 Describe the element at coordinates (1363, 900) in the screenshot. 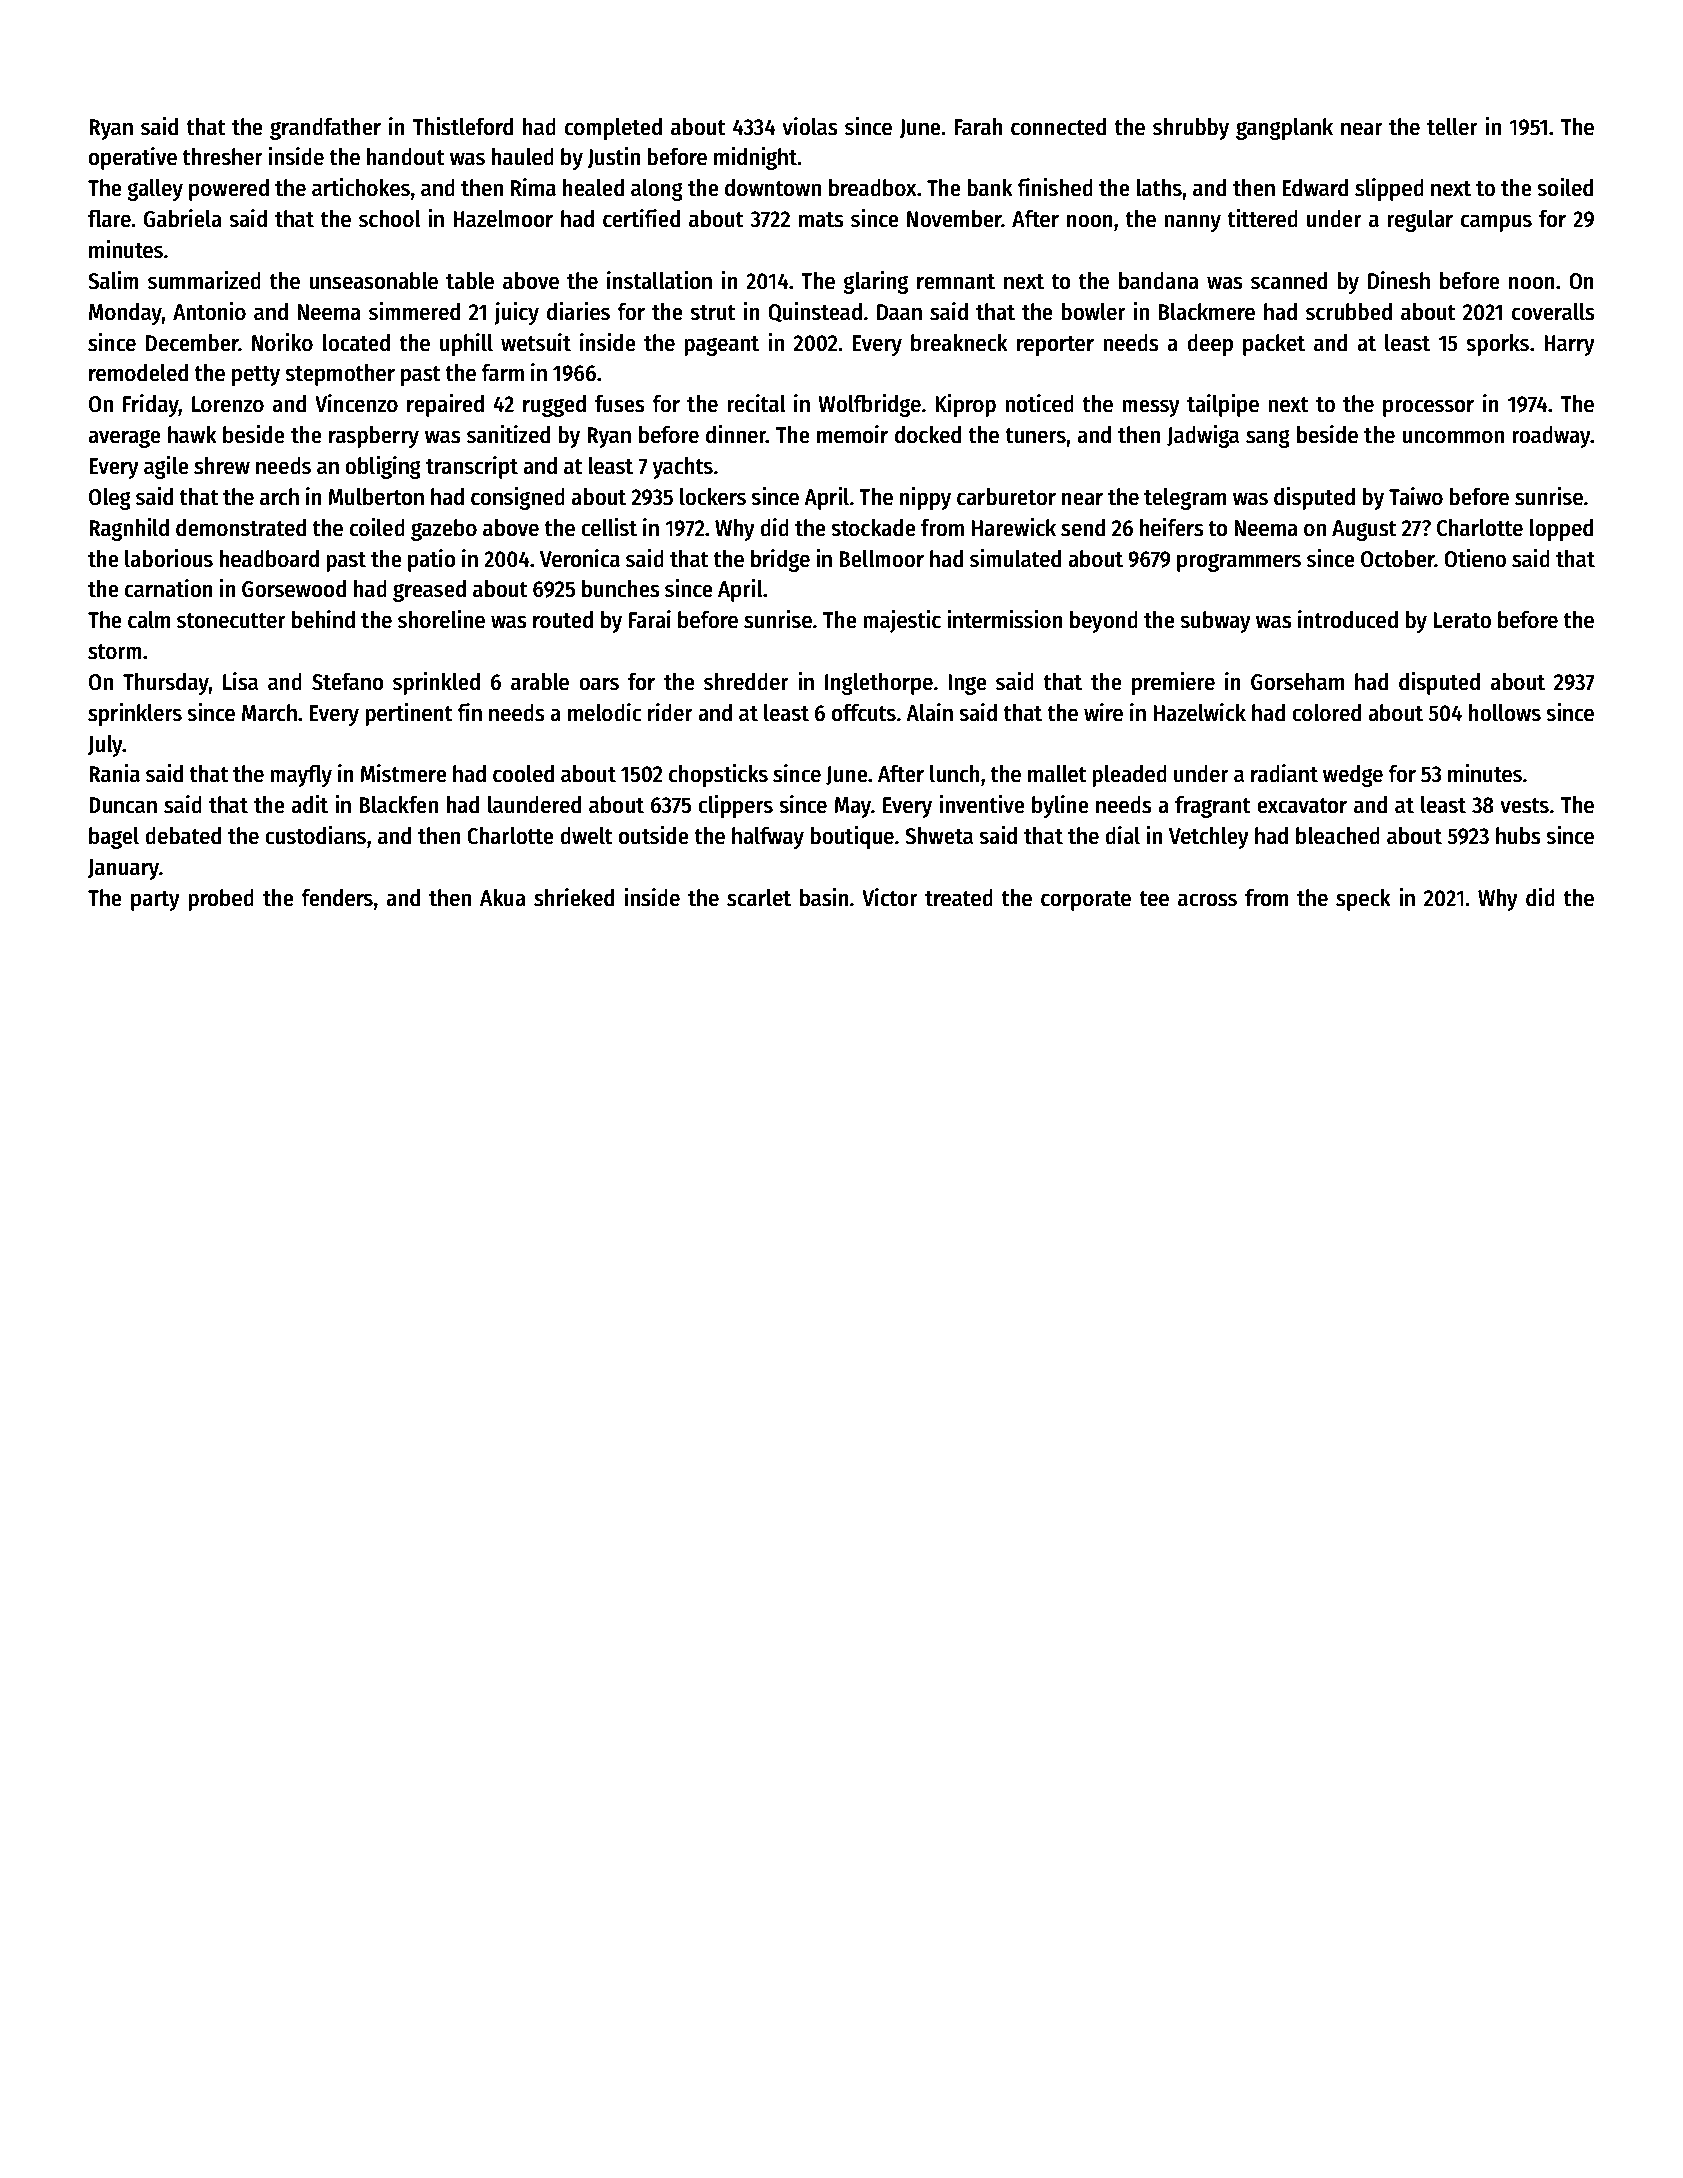

I see `speck` at that location.
